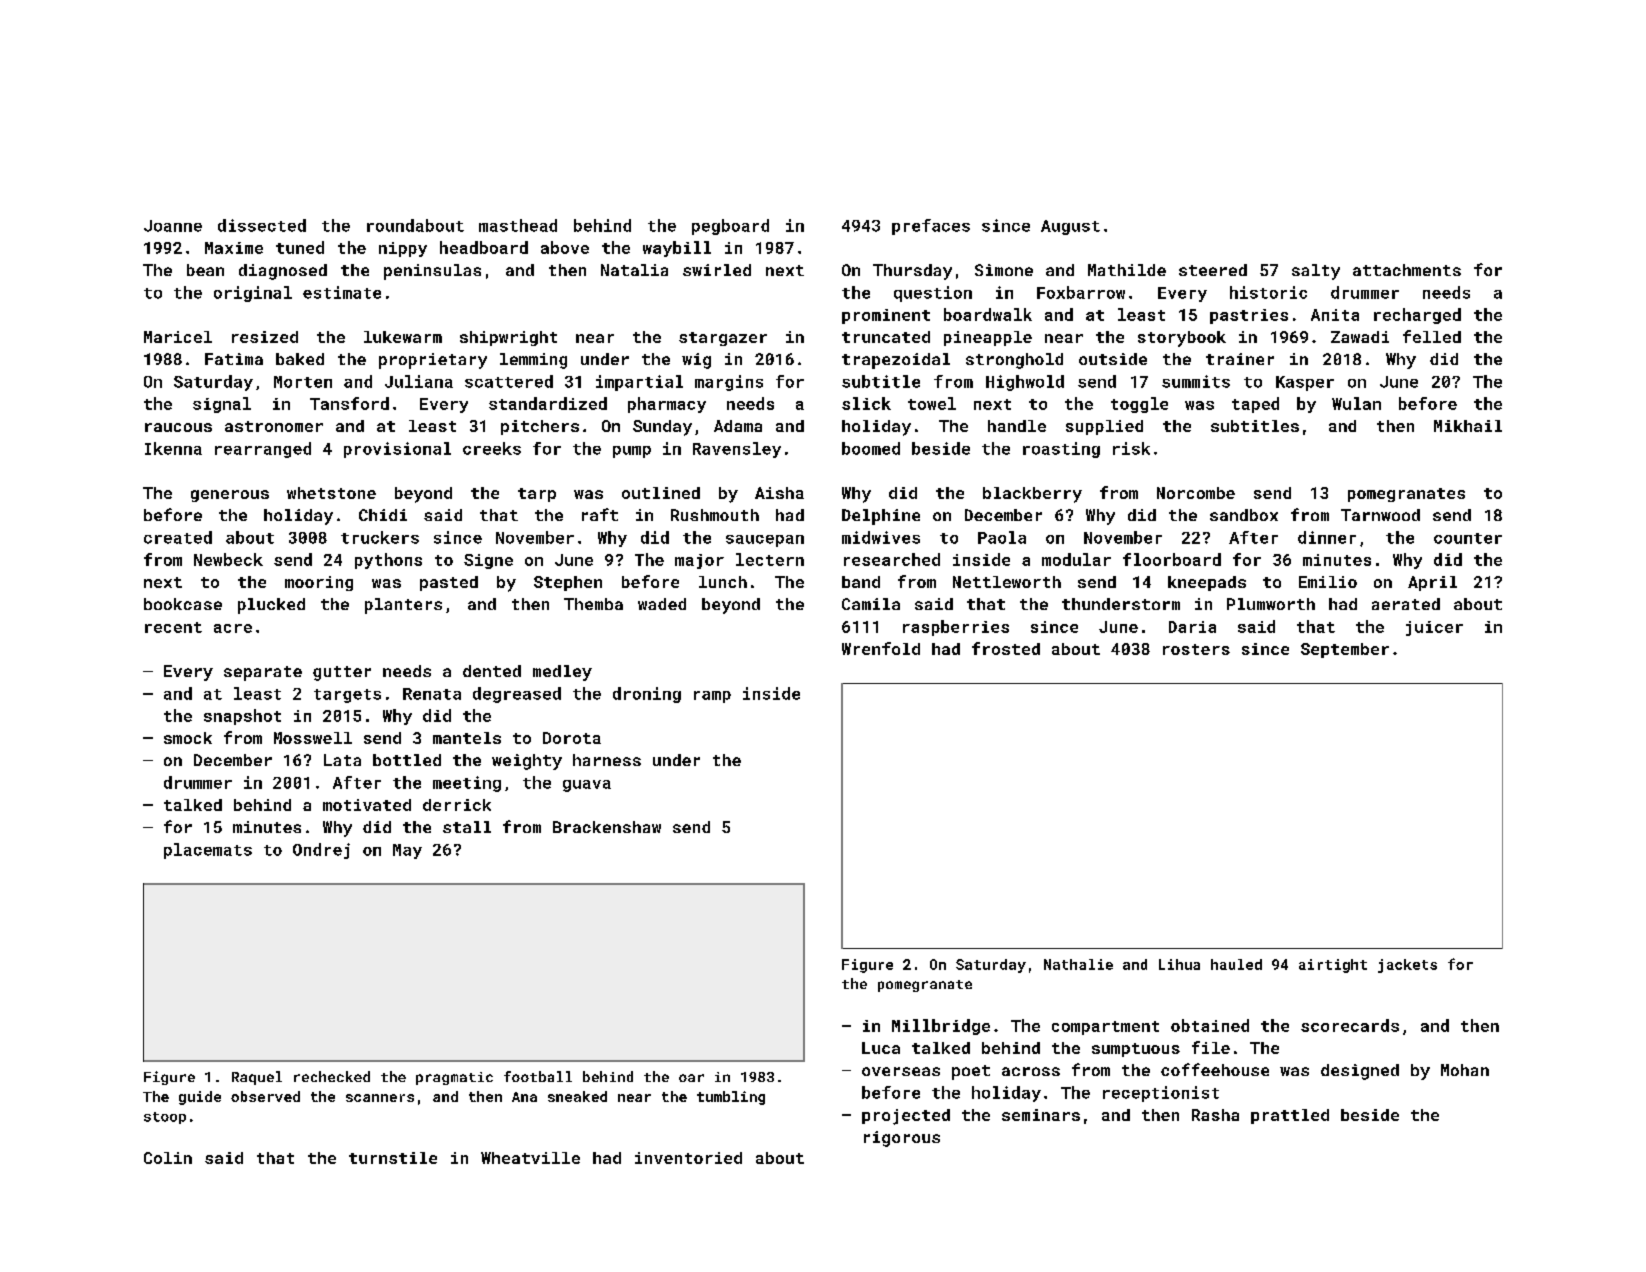  Describe the element at coordinates (1070, 227) in the document. I see `August` at that location.
